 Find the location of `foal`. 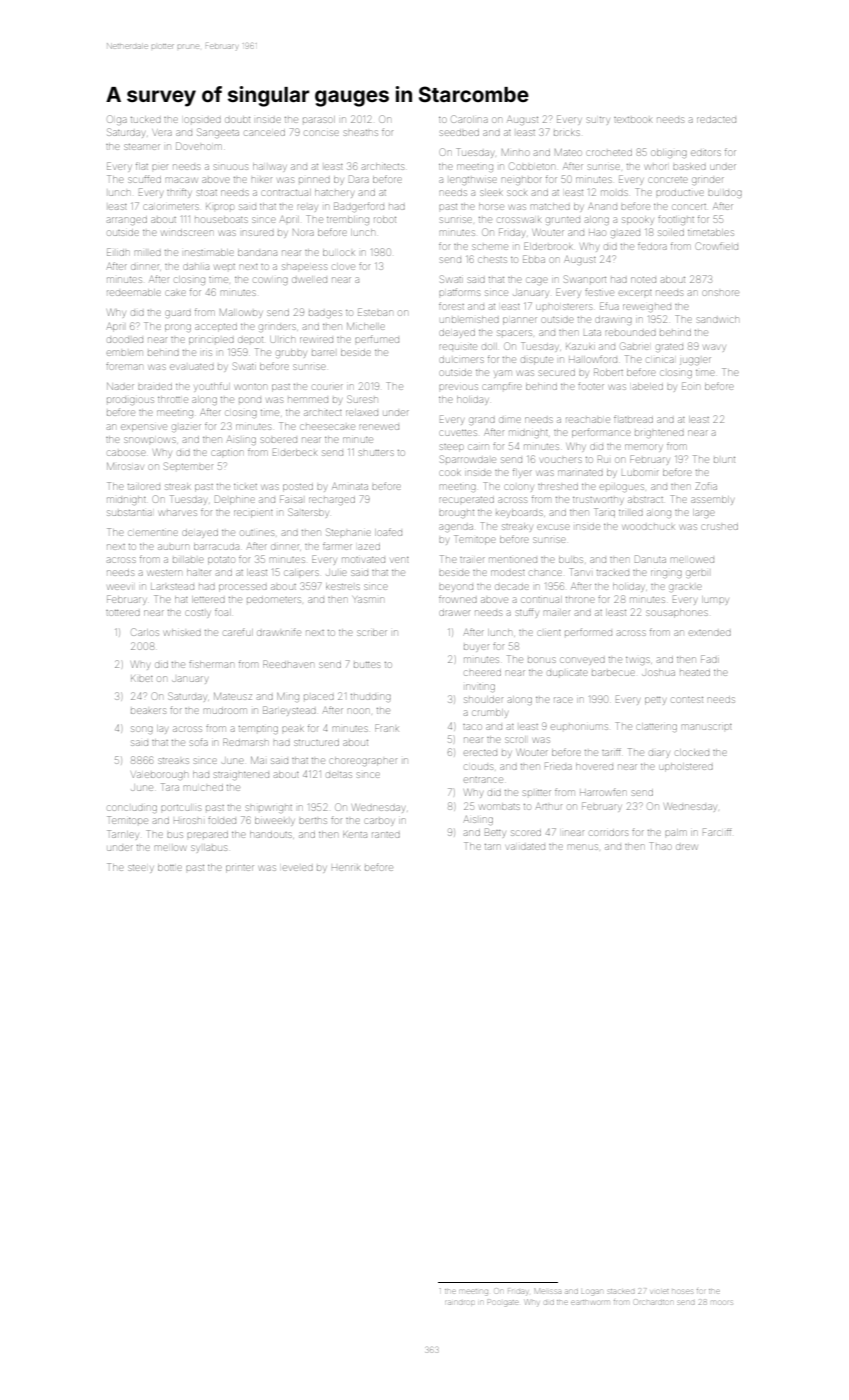

foal is located at coordinates (223, 612).
